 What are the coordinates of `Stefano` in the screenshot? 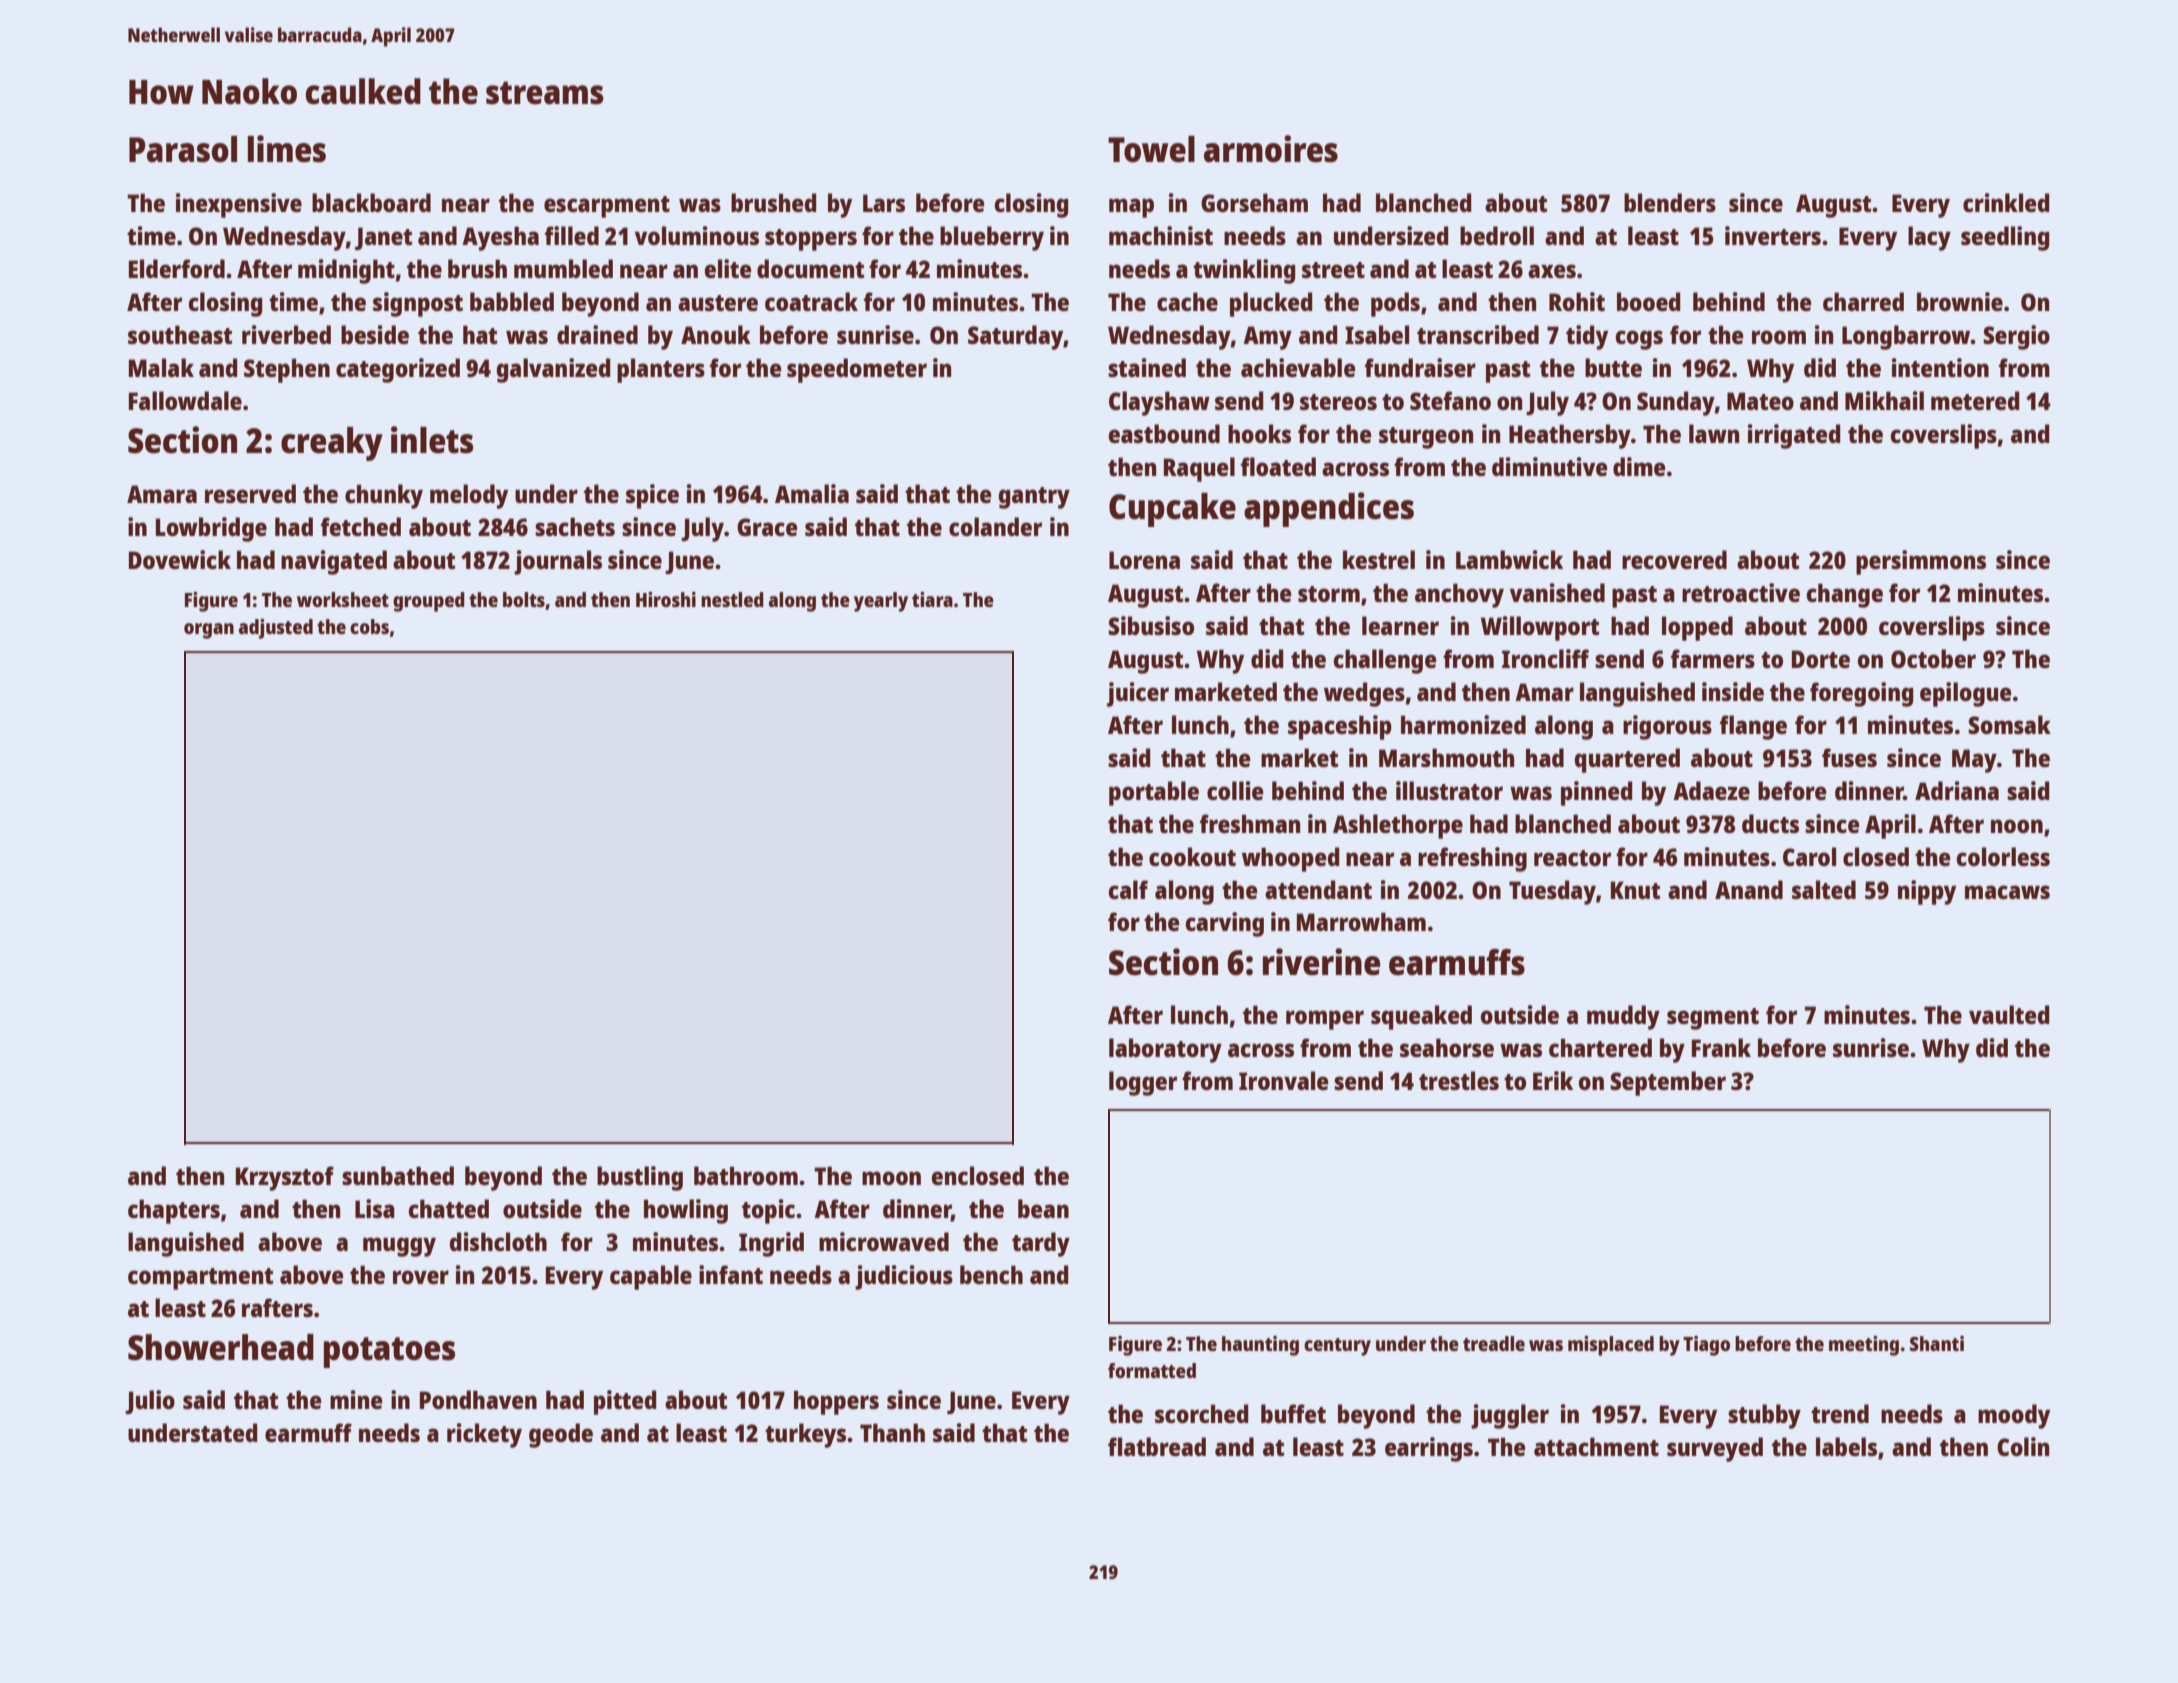 It's located at (1450, 400).
